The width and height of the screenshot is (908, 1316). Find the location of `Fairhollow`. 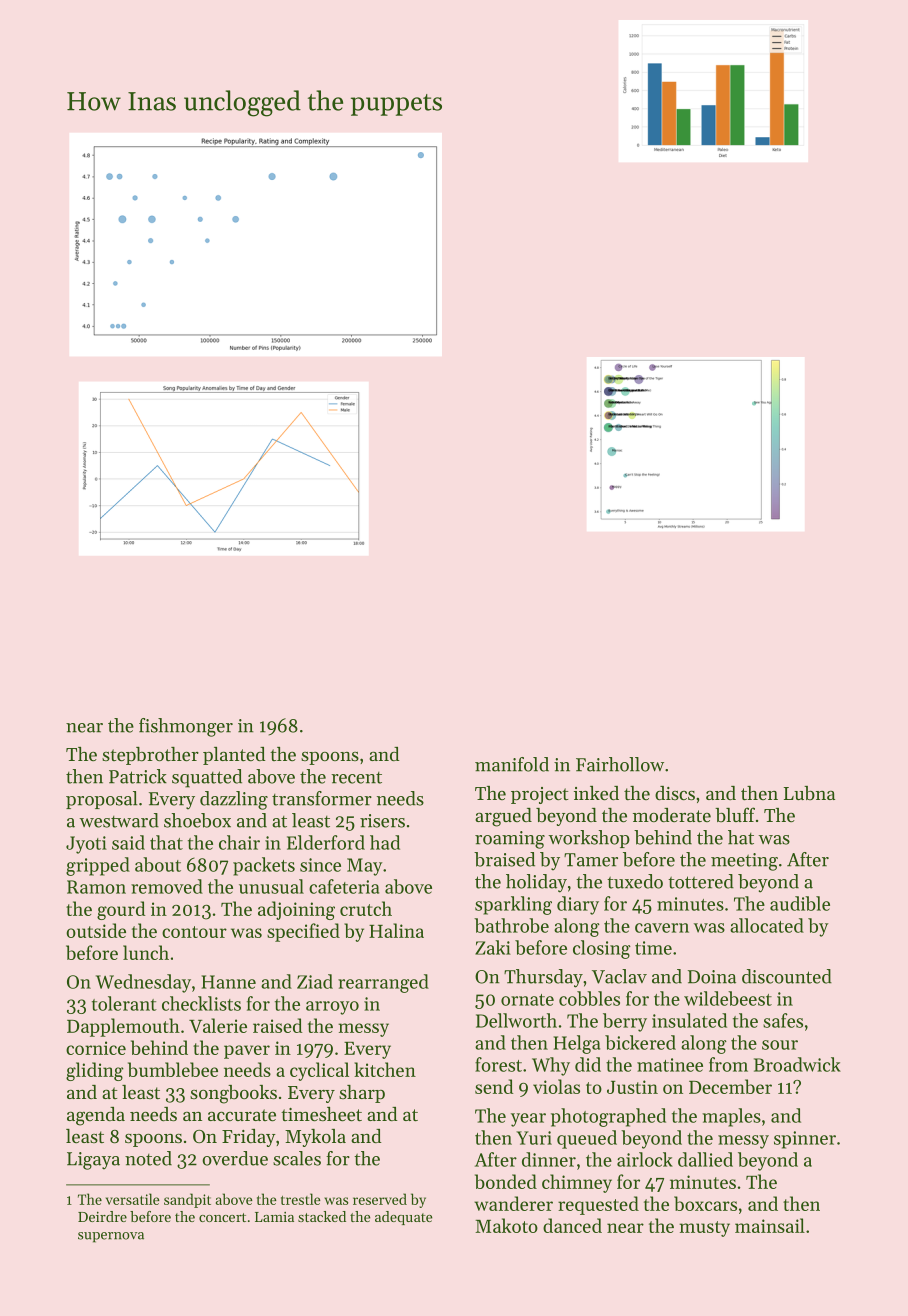

Fairhollow is located at coordinates (620, 764).
